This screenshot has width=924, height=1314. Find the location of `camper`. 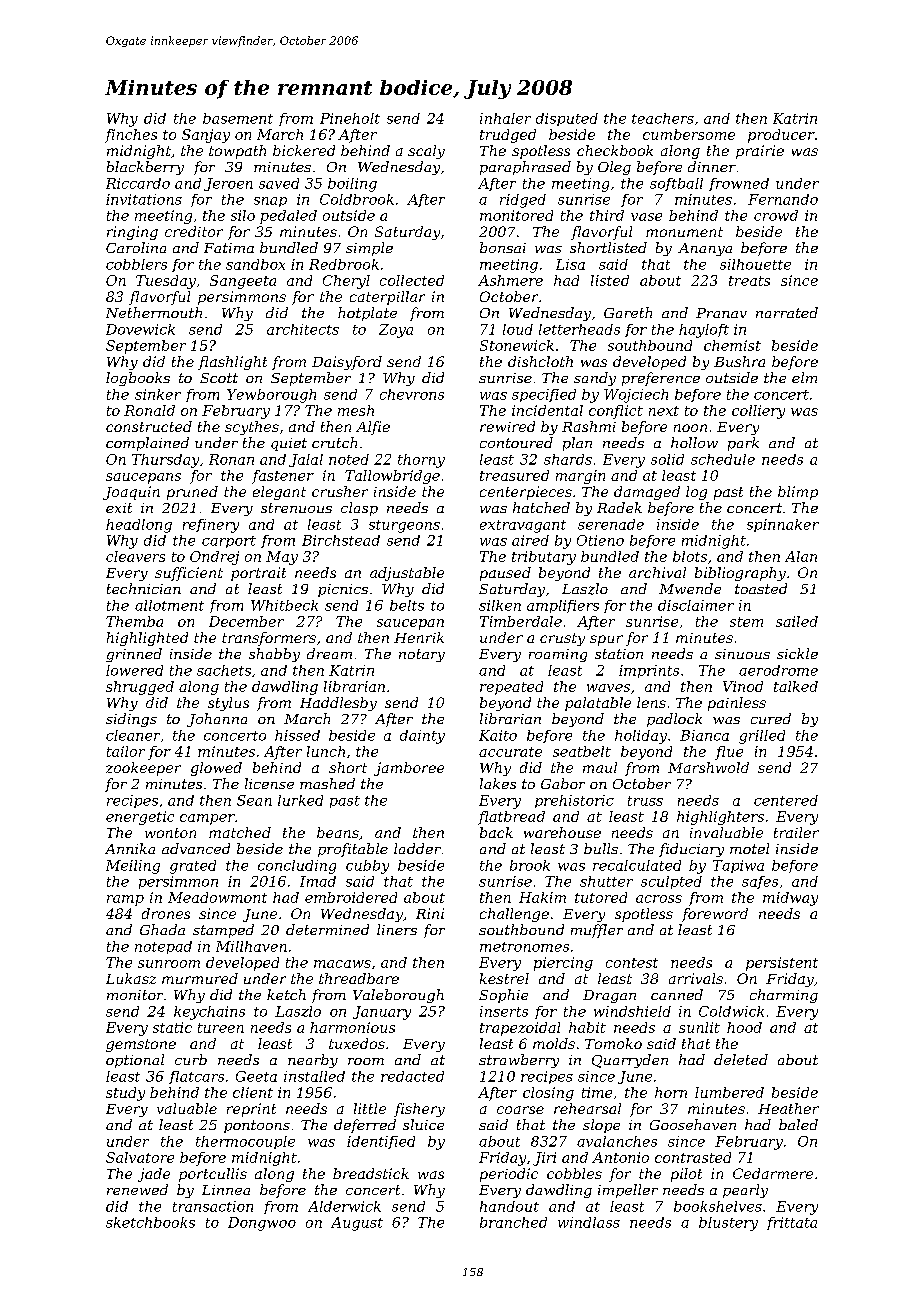

camper is located at coordinates (207, 819).
